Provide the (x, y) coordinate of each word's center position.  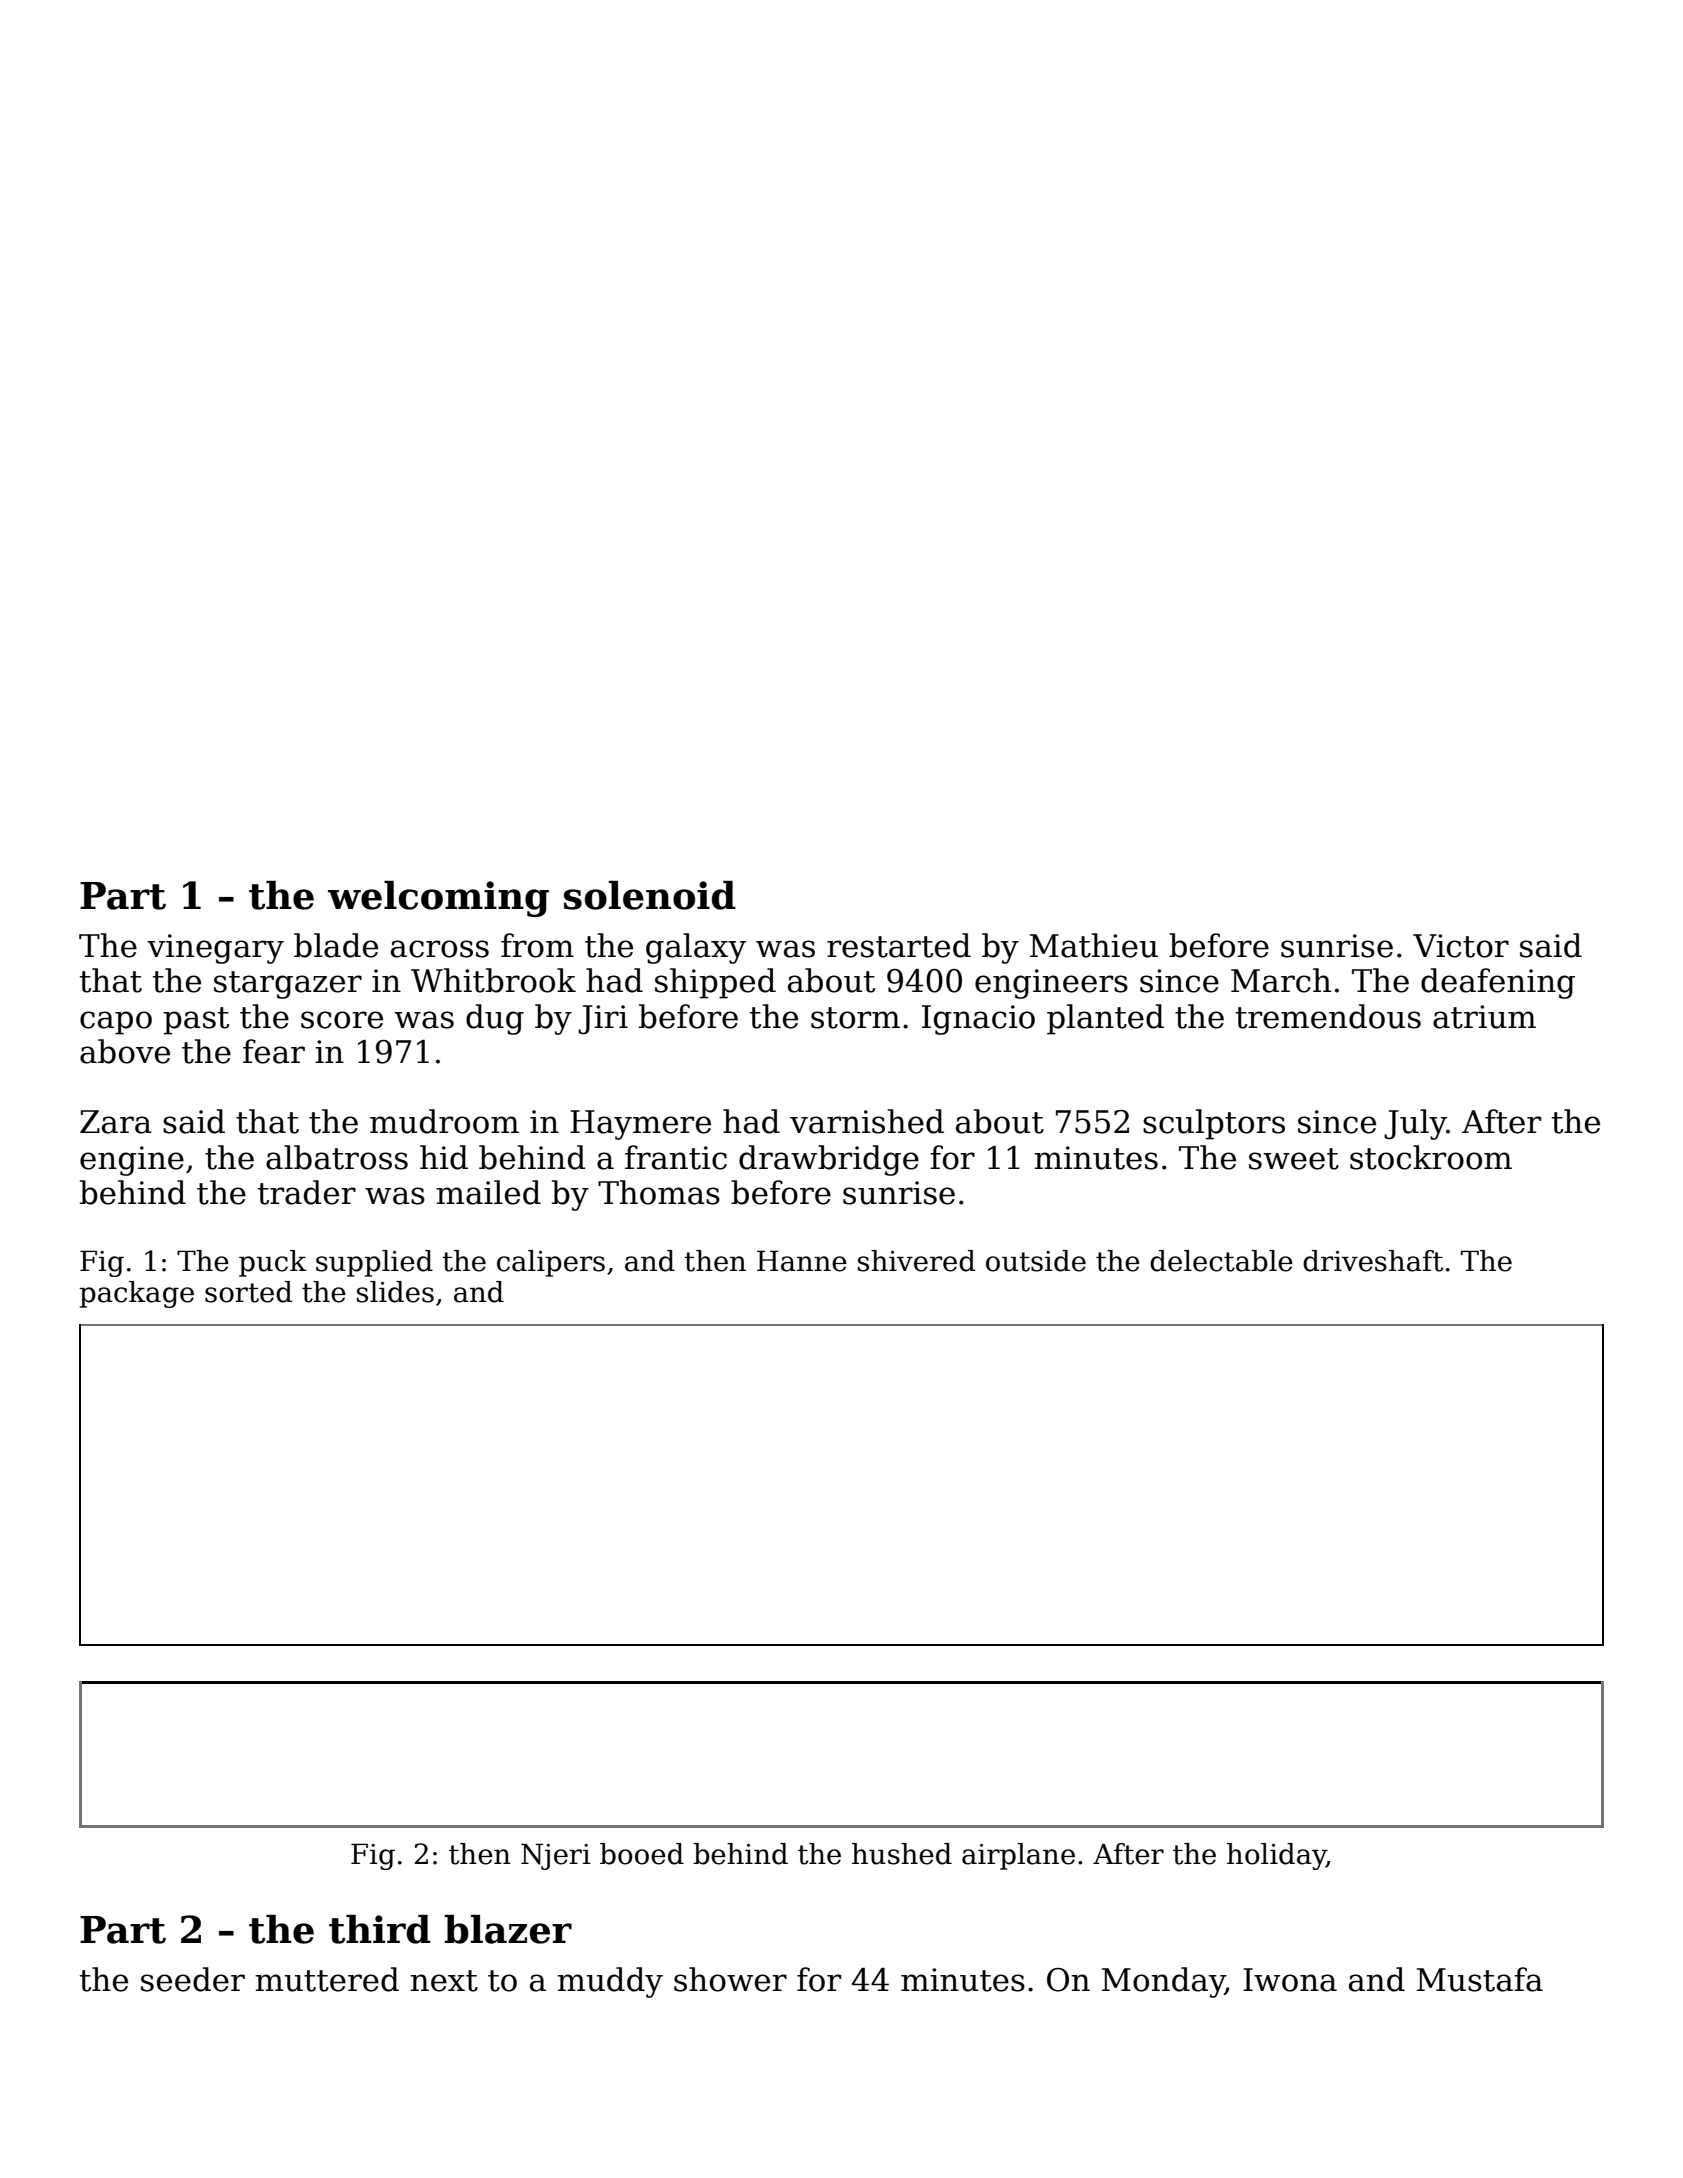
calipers (551, 1263)
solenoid (650, 895)
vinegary (215, 949)
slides (395, 1292)
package (136, 1294)
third (380, 1929)
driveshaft (1373, 1261)
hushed (902, 1854)
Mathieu (1094, 945)
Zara (116, 1122)
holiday (1276, 1856)
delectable (1221, 1261)
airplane (1018, 1856)
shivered (916, 1261)
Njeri (556, 1856)
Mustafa (1480, 1979)
